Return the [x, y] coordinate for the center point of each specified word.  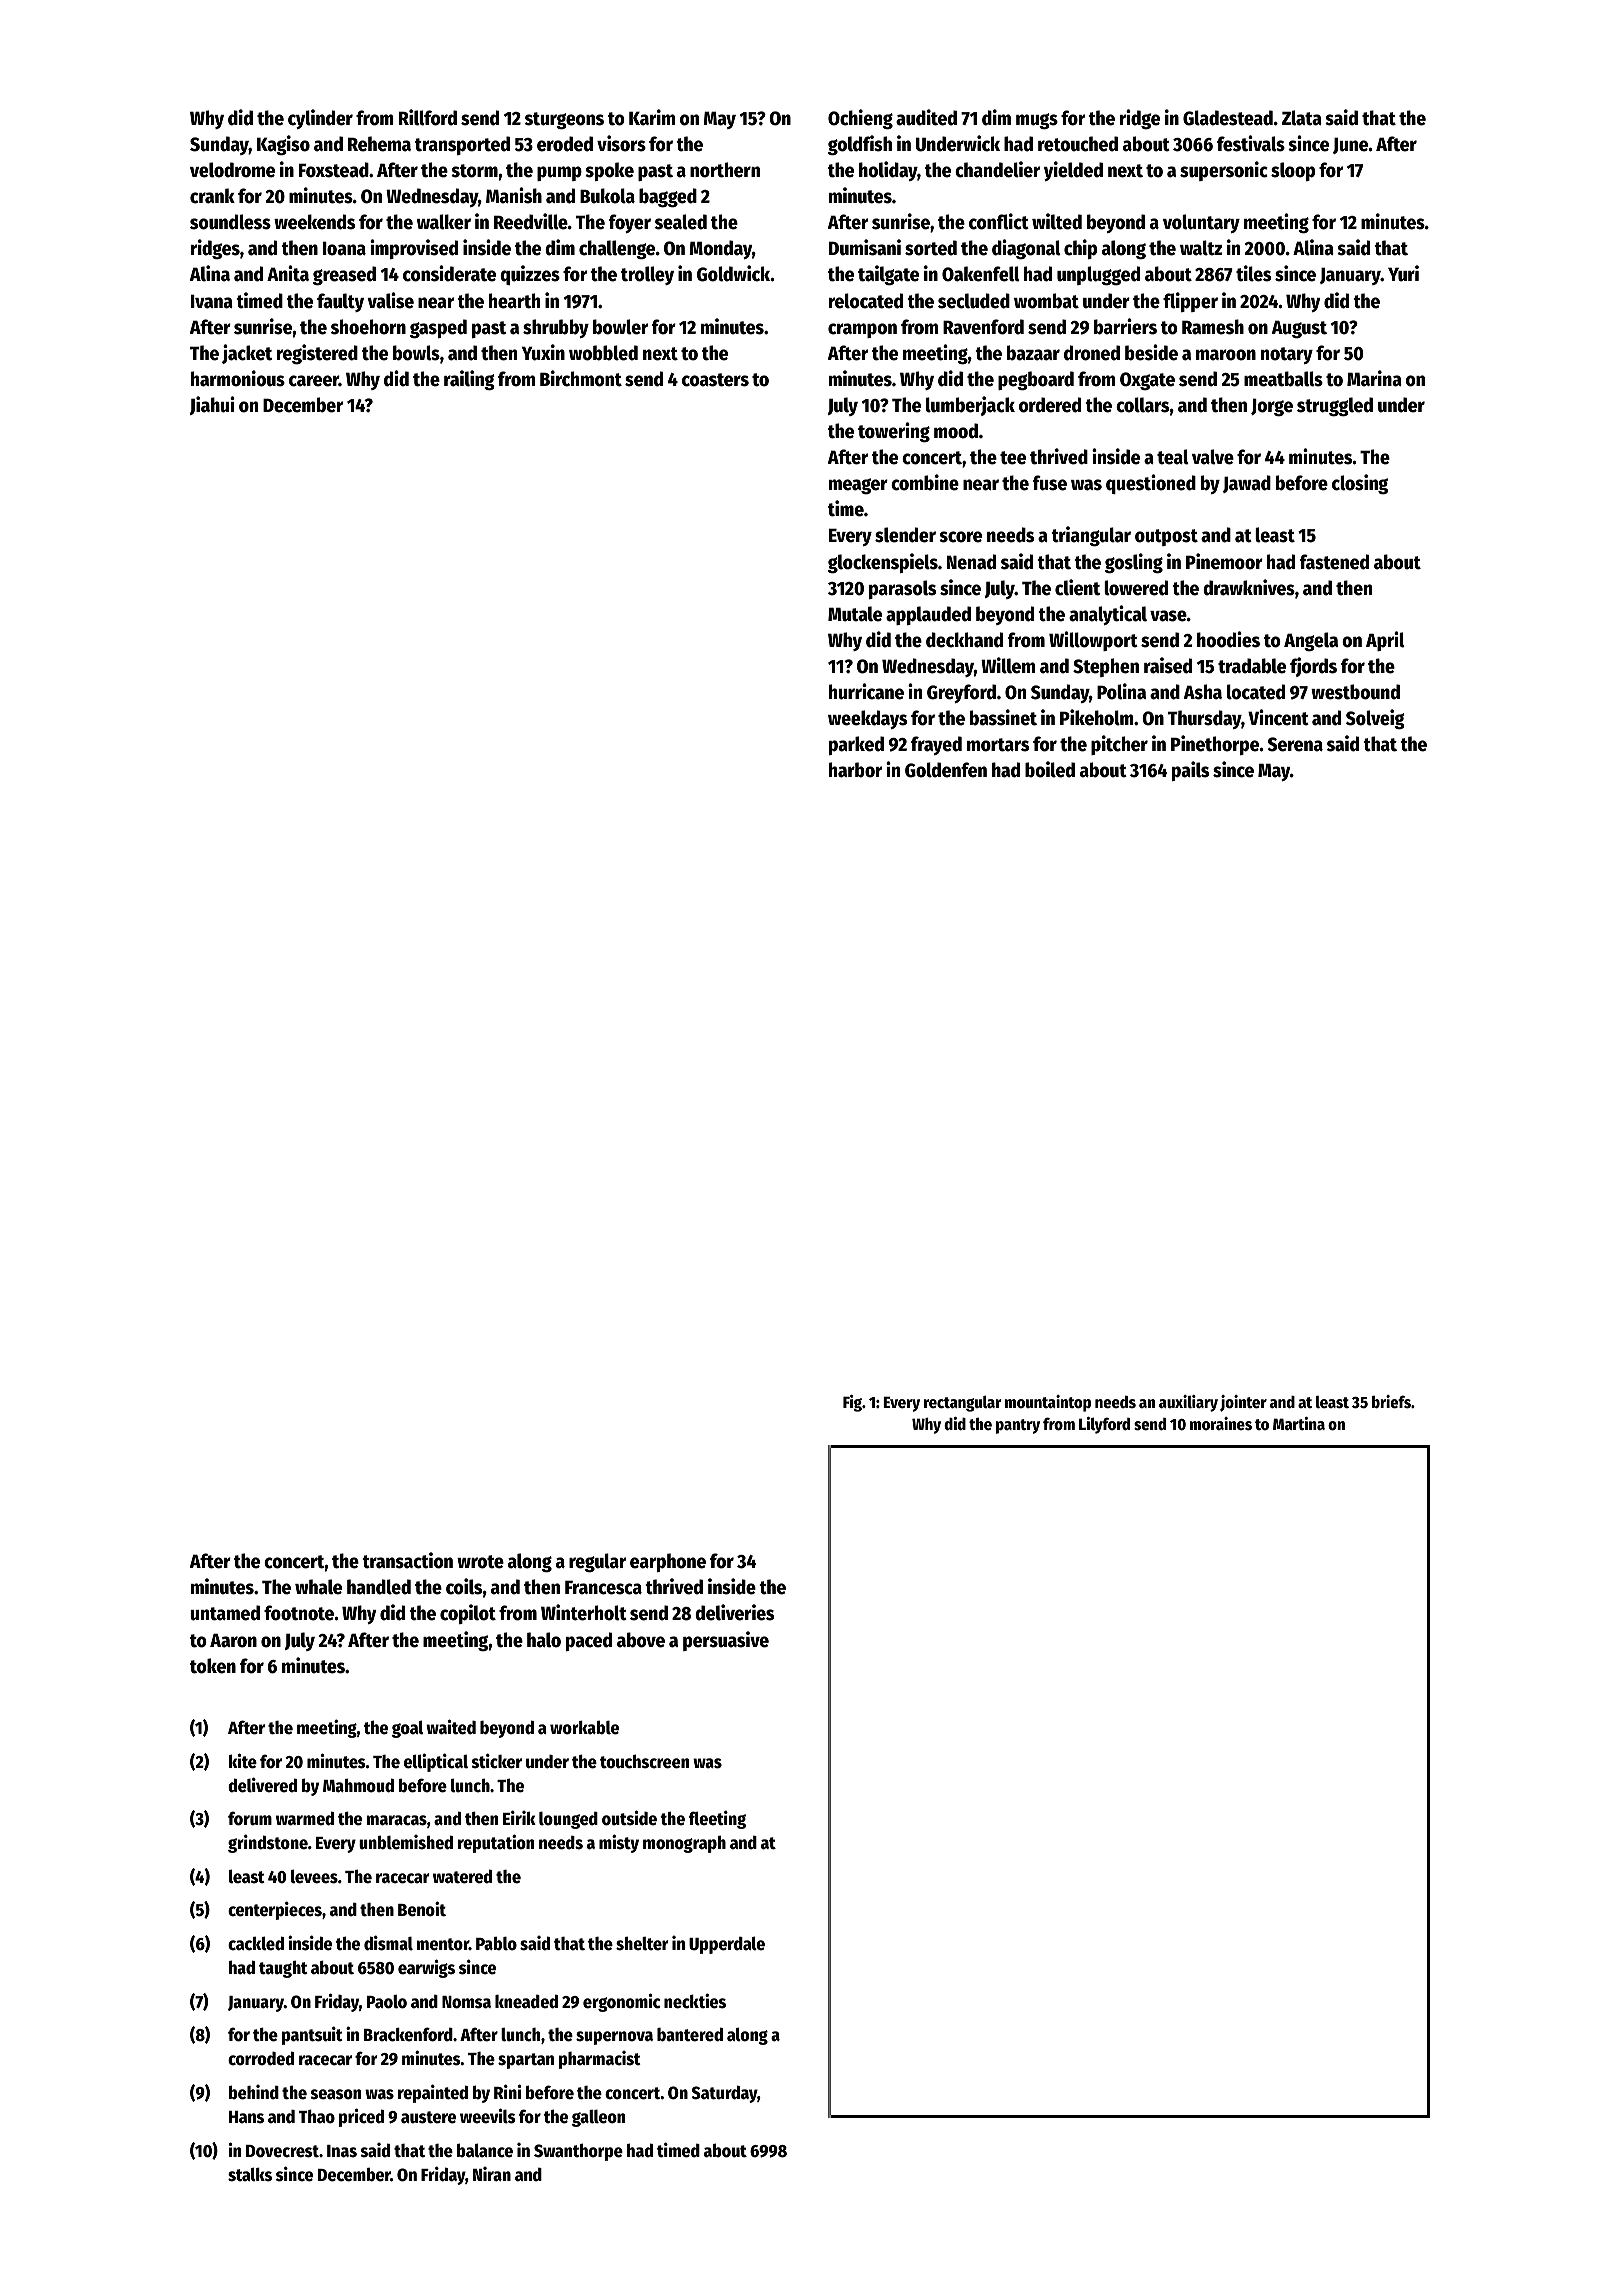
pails [1190, 771]
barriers [1125, 326]
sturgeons [564, 121]
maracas [397, 1820]
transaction [407, 1560]
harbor [855, 770]
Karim [652, 117]
